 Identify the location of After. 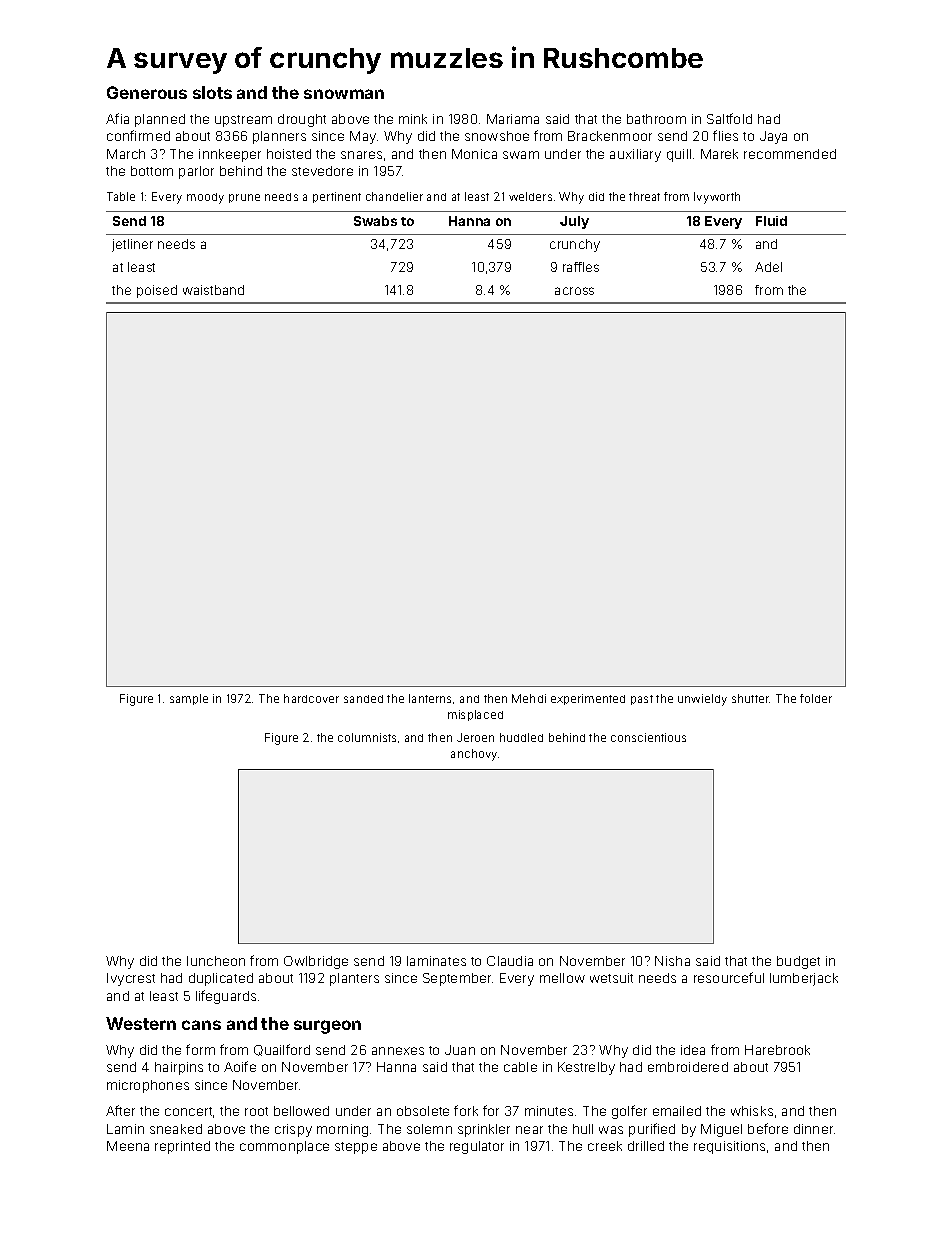
(120, 1110).
